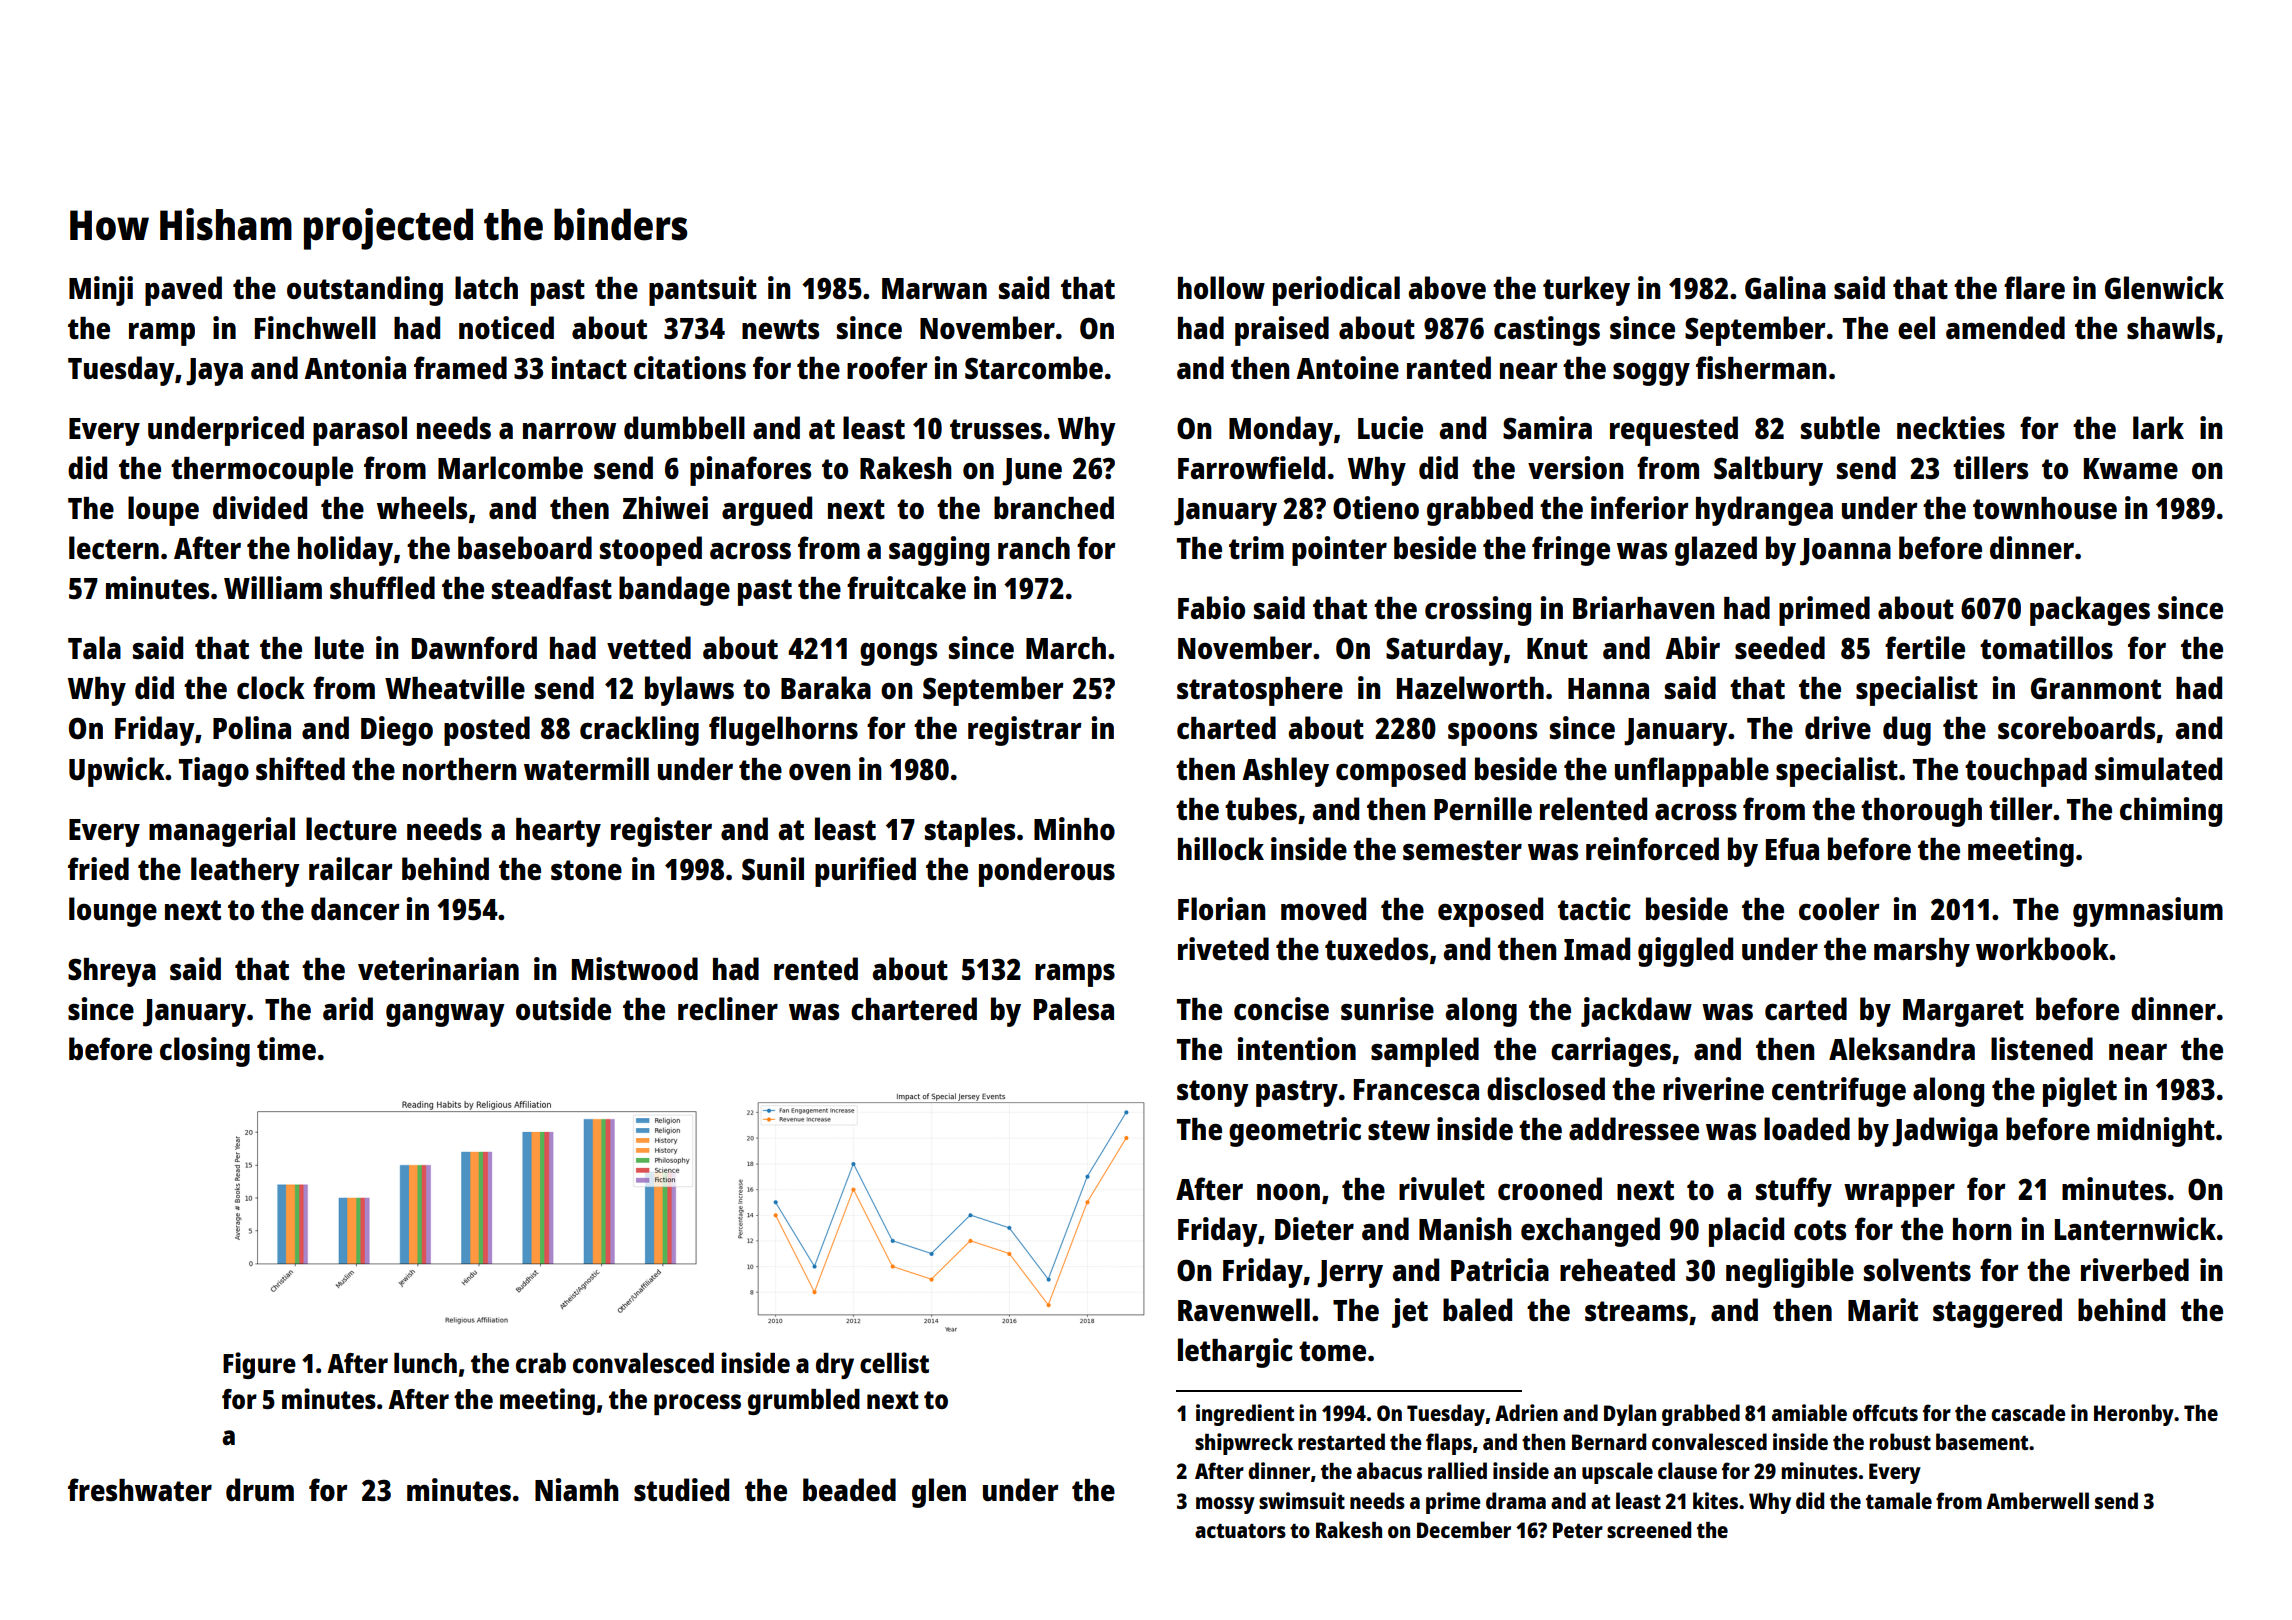  I want to click on townhouse, so click(2045, 508).
